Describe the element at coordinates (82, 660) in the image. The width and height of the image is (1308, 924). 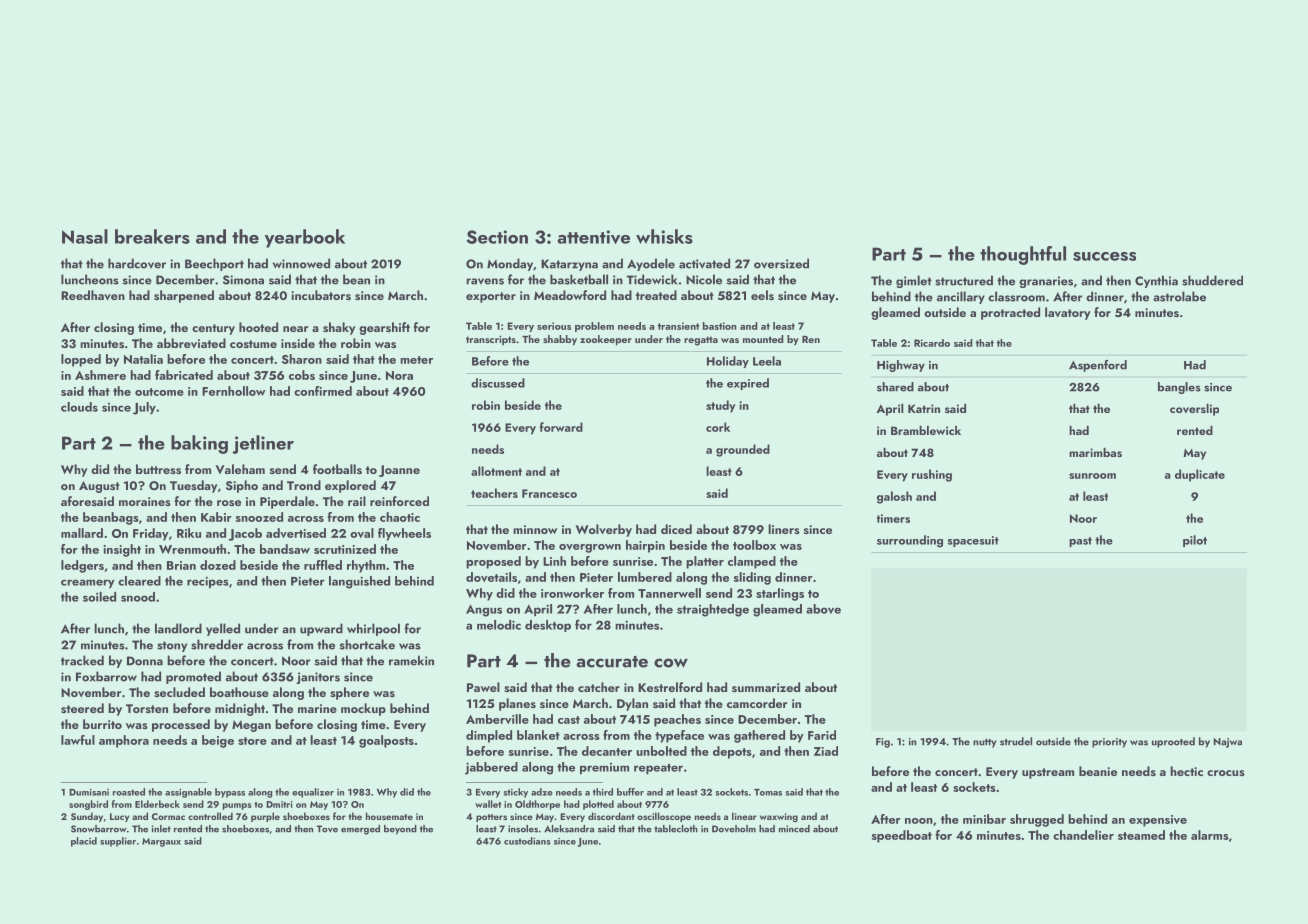
I see `tracked` at that location.
